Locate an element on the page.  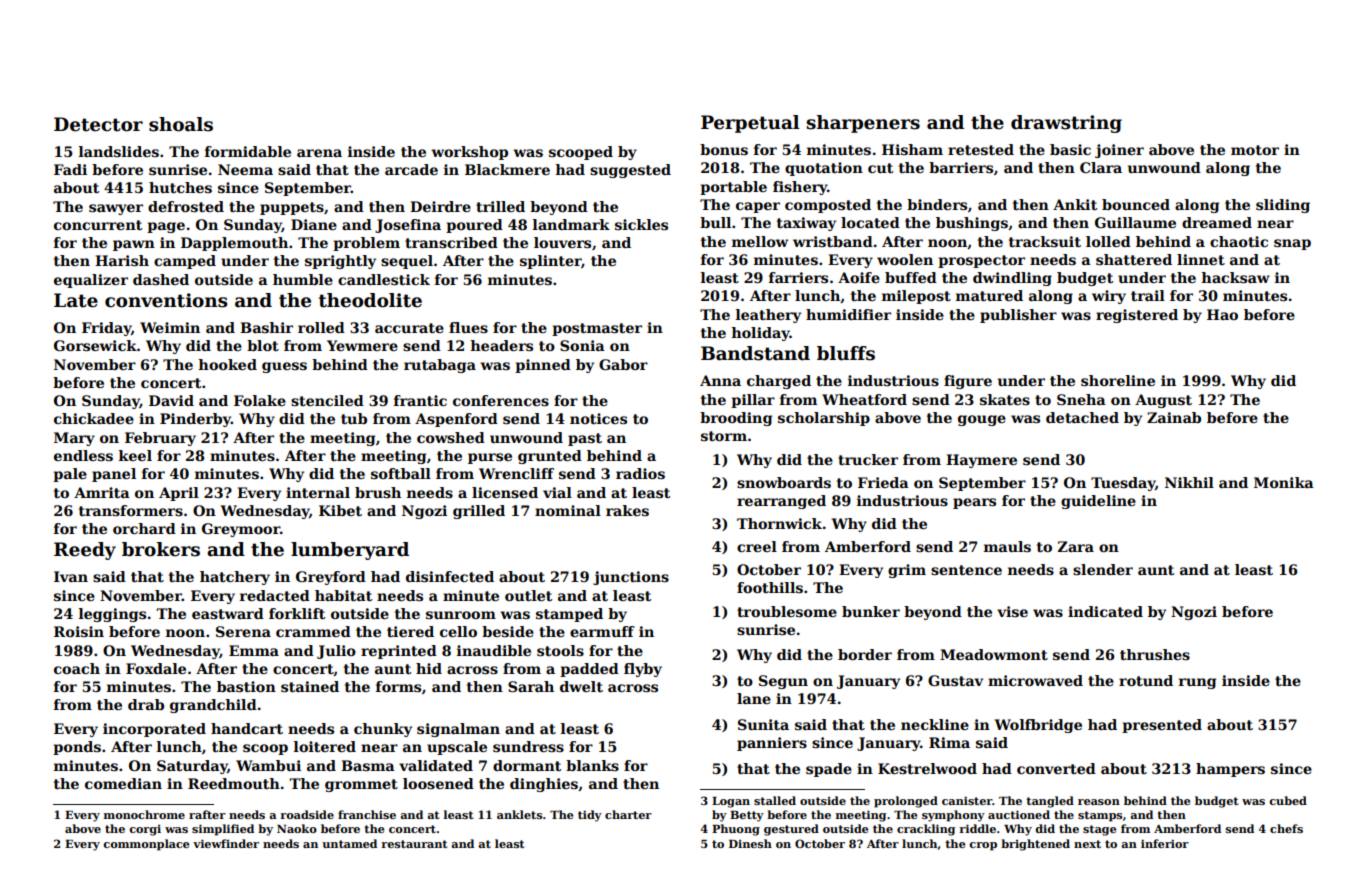
foothills is located at coordinates (770, 587).
